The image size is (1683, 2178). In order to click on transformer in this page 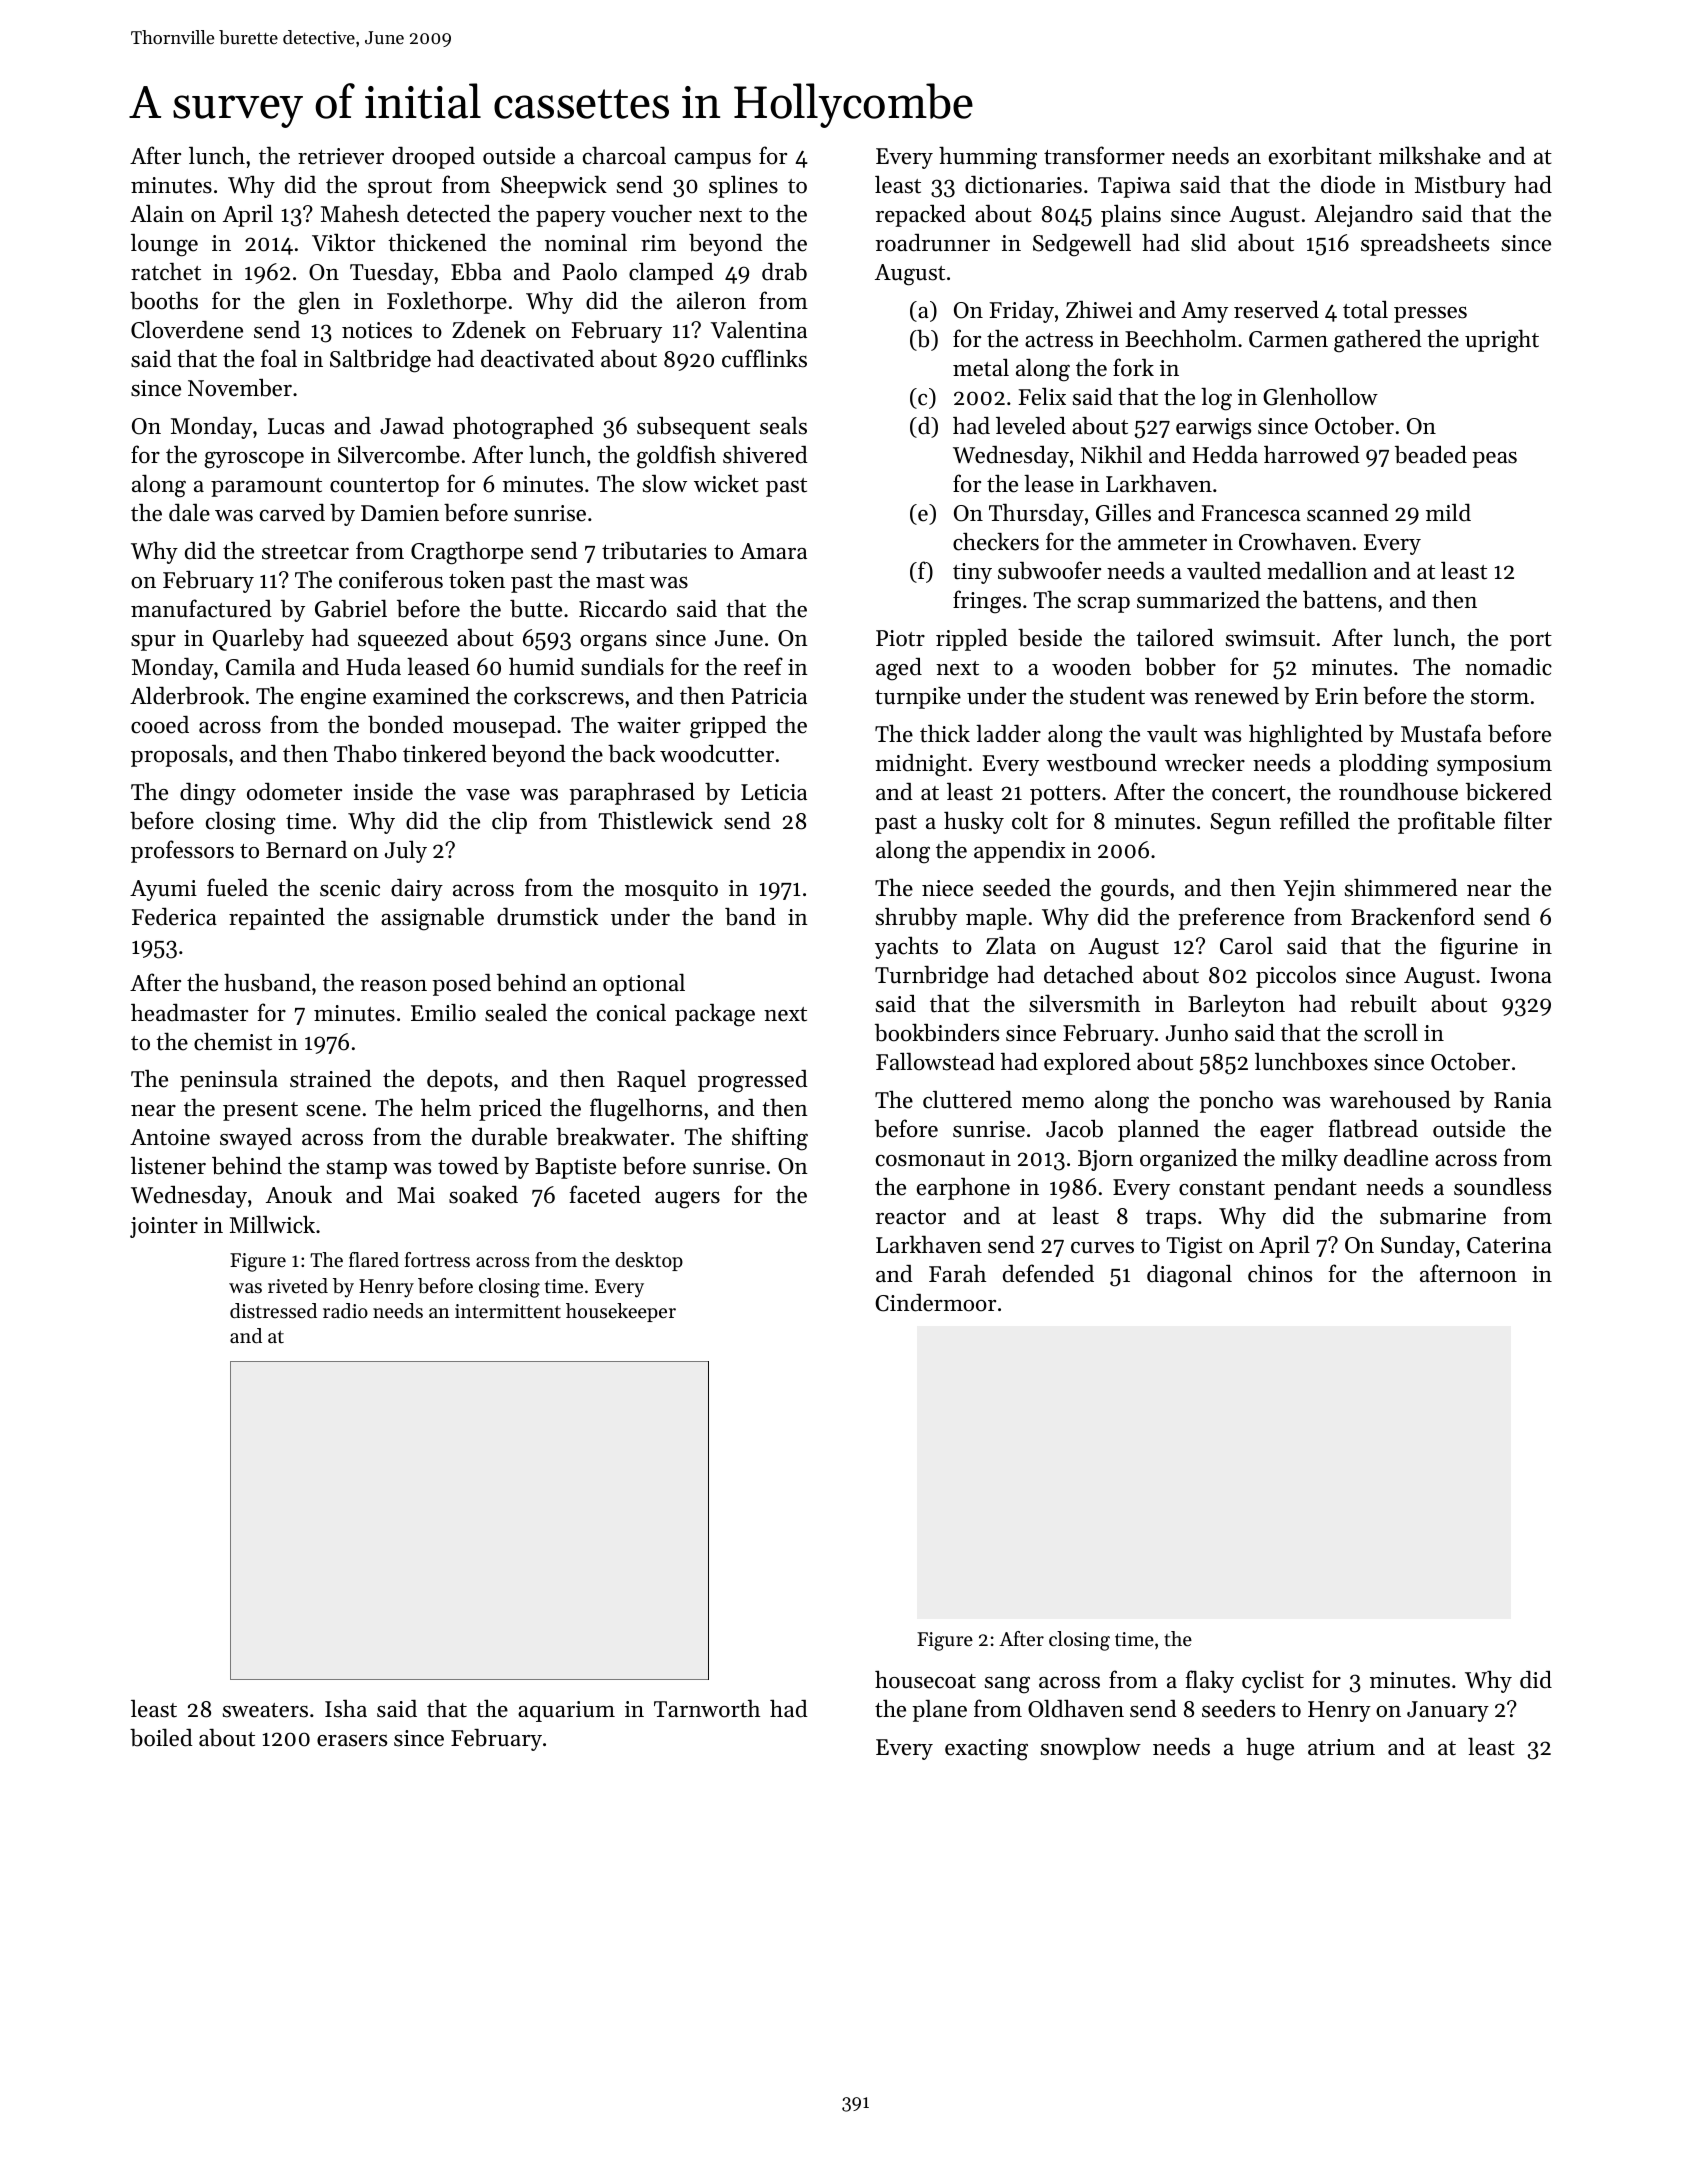, I will do `click(1104, 155)`.
